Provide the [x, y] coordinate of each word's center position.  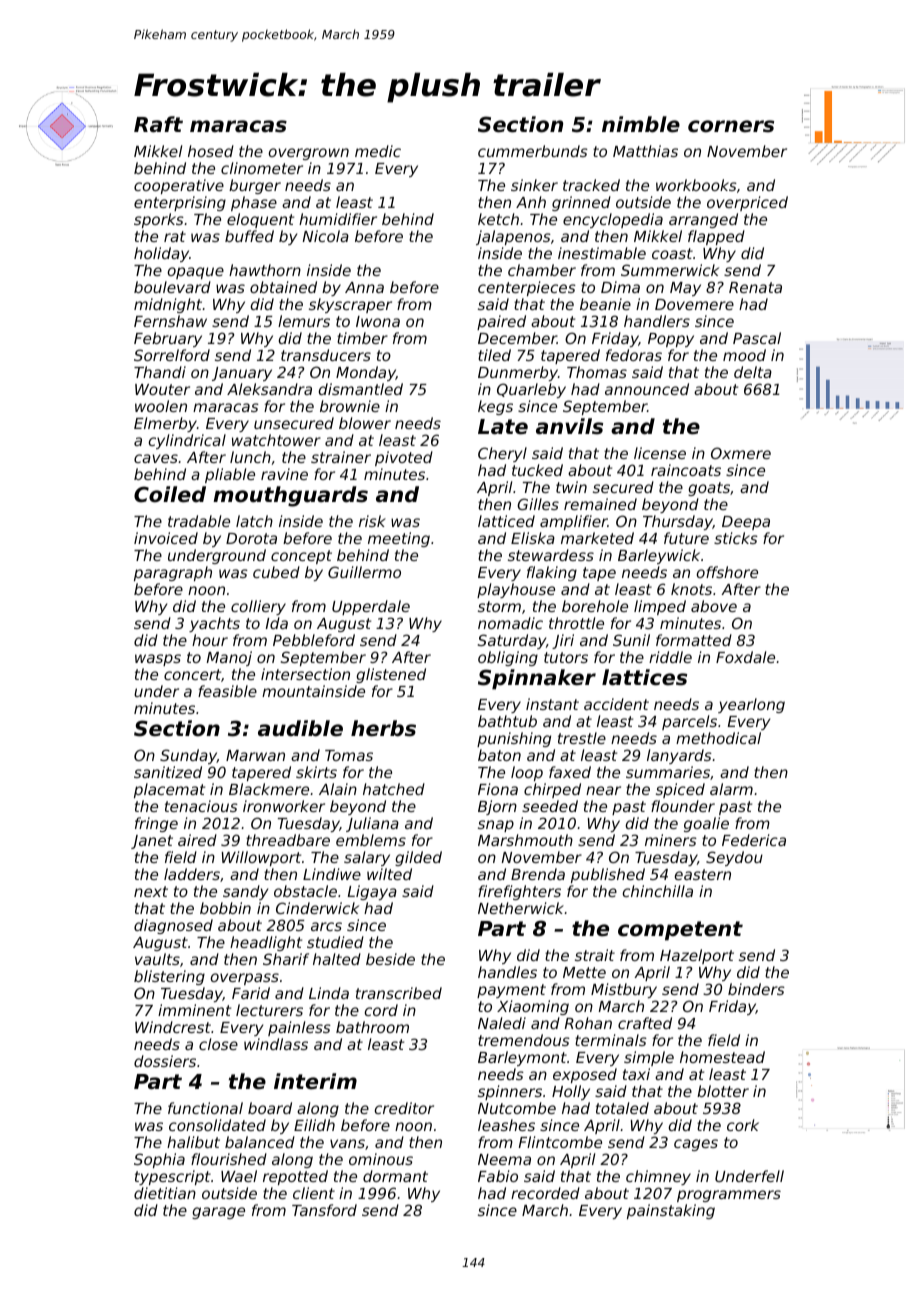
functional [205, 1108]
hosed [211, 151]
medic [378, 151]
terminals [611, 1040]
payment [511, 991]
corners [731, 126]
